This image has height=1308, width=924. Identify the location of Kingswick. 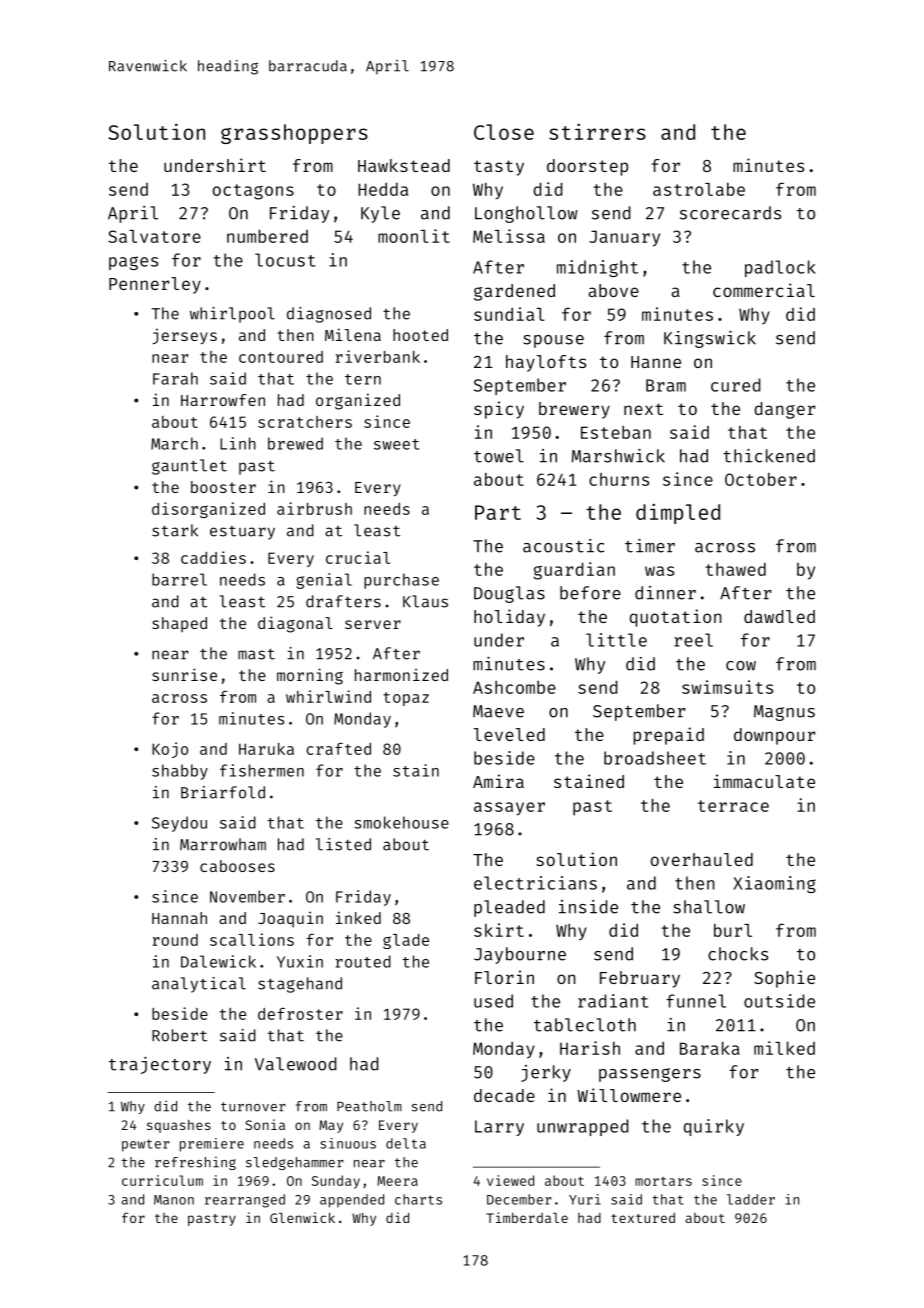
(710, 339).
